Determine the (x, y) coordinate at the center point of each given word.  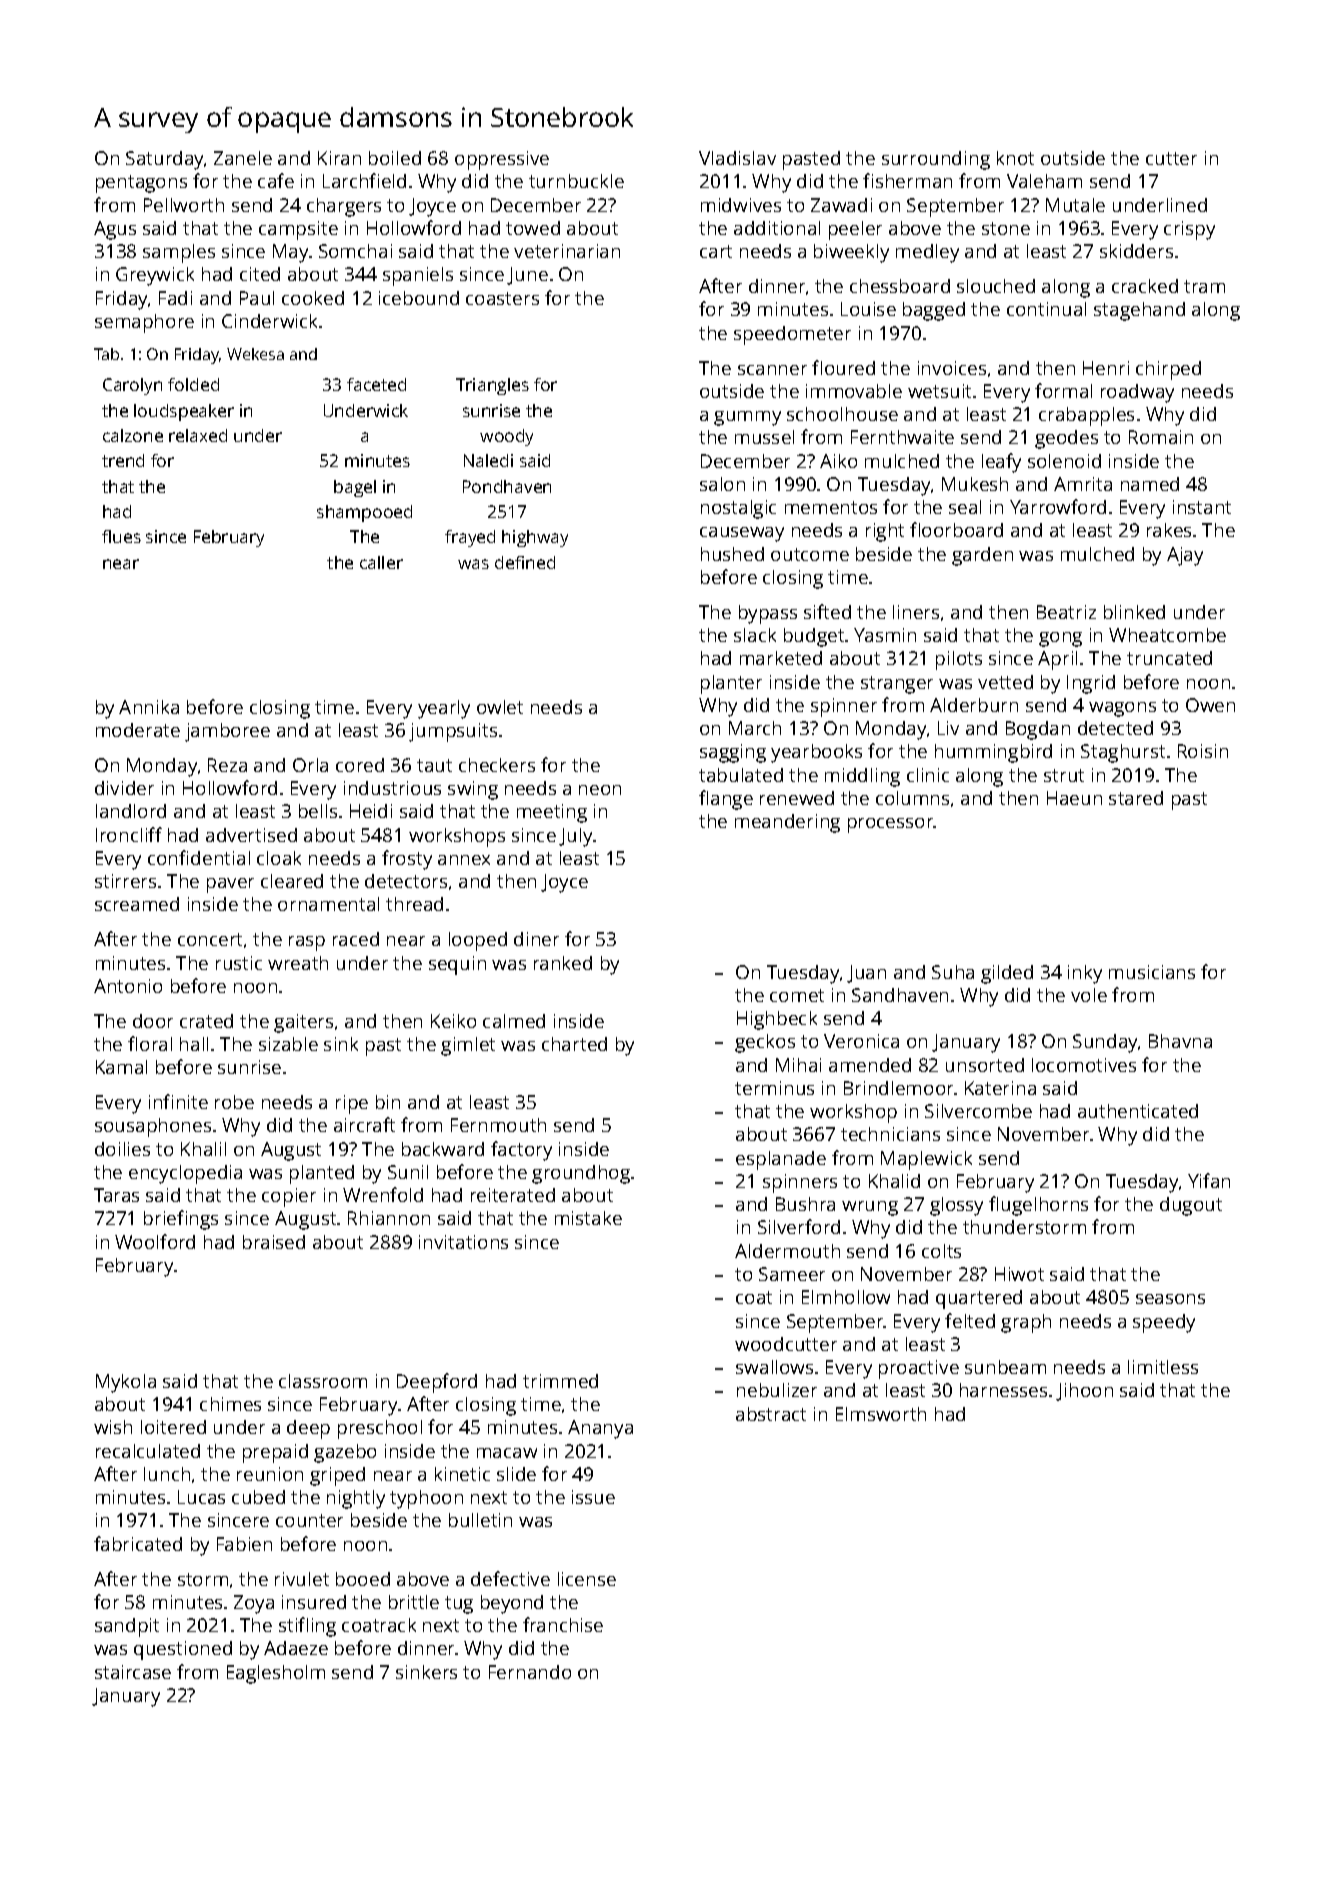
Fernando (530, 1672)
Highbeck (777, 1020)
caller (381, 562)
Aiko (838, 461)
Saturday (164, 160)
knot (1015, 158)
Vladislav (737, 158)
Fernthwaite (902, 437)
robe (234, 1102)
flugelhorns (1038, 1206)
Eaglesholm (276, 1674)
